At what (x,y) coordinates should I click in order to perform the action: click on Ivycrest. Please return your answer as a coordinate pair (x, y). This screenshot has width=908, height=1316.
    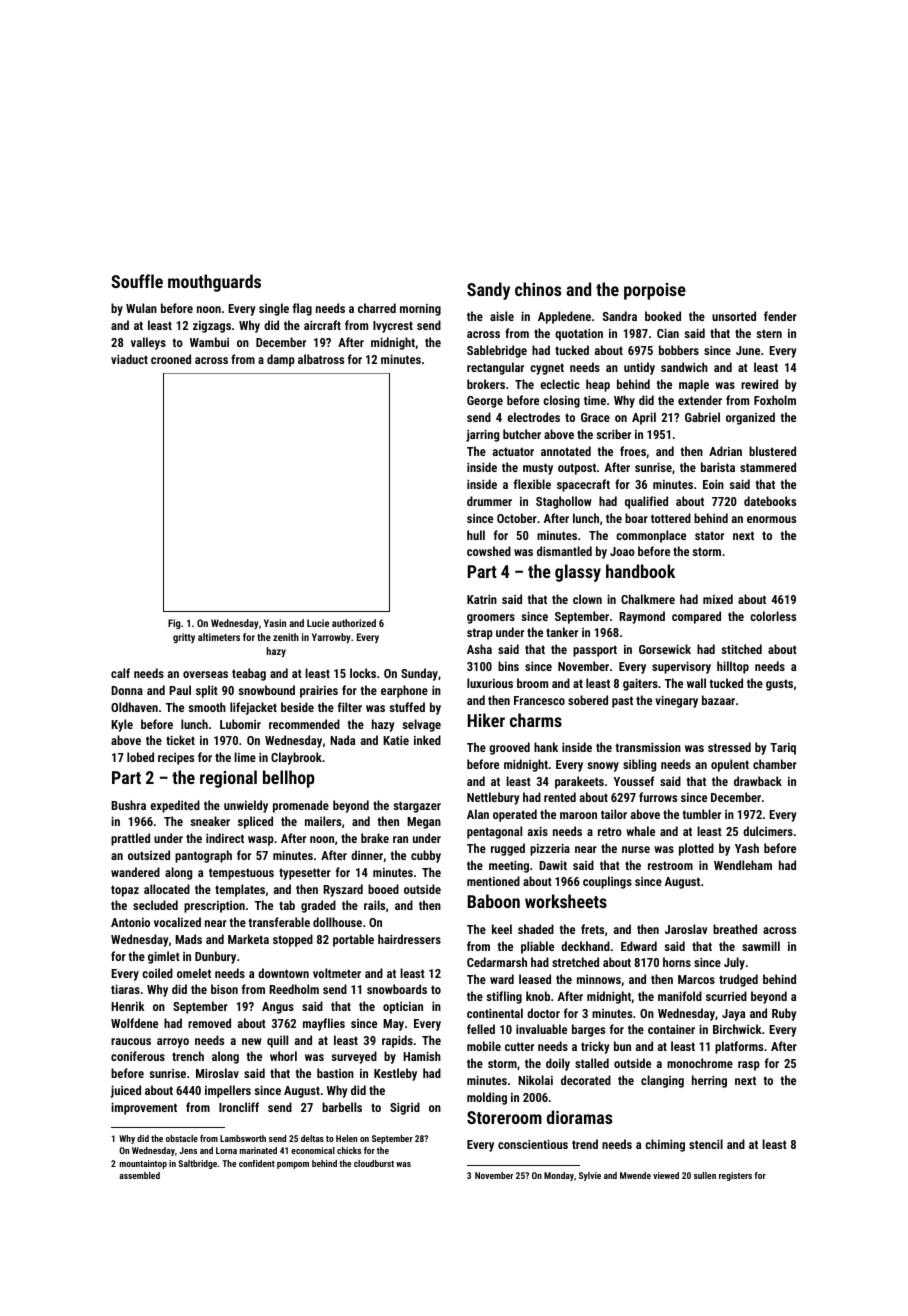
    Looking at the image, I should click on (393, 327).
